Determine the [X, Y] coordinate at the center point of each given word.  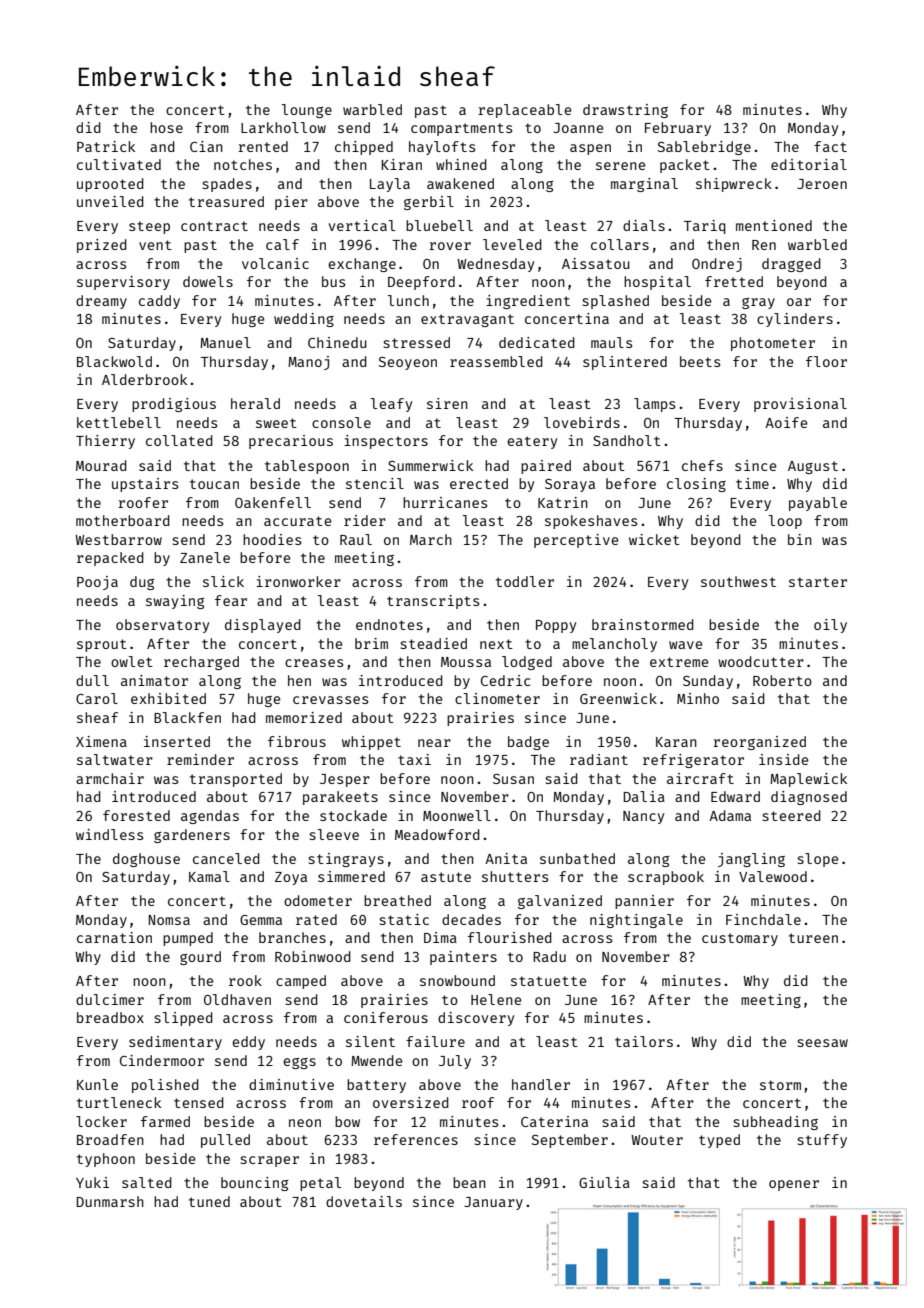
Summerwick [430, 465]
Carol [97, 698]
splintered [625, 363]
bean [469, 1182]
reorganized [759, 743]
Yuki [92, 1182]
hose [166, 127]
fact [830, 146]
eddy [248, 1043]
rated [316, 919]
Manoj [308, 363]
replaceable [524, 111]
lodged [527, 663]
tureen [813, 938]
